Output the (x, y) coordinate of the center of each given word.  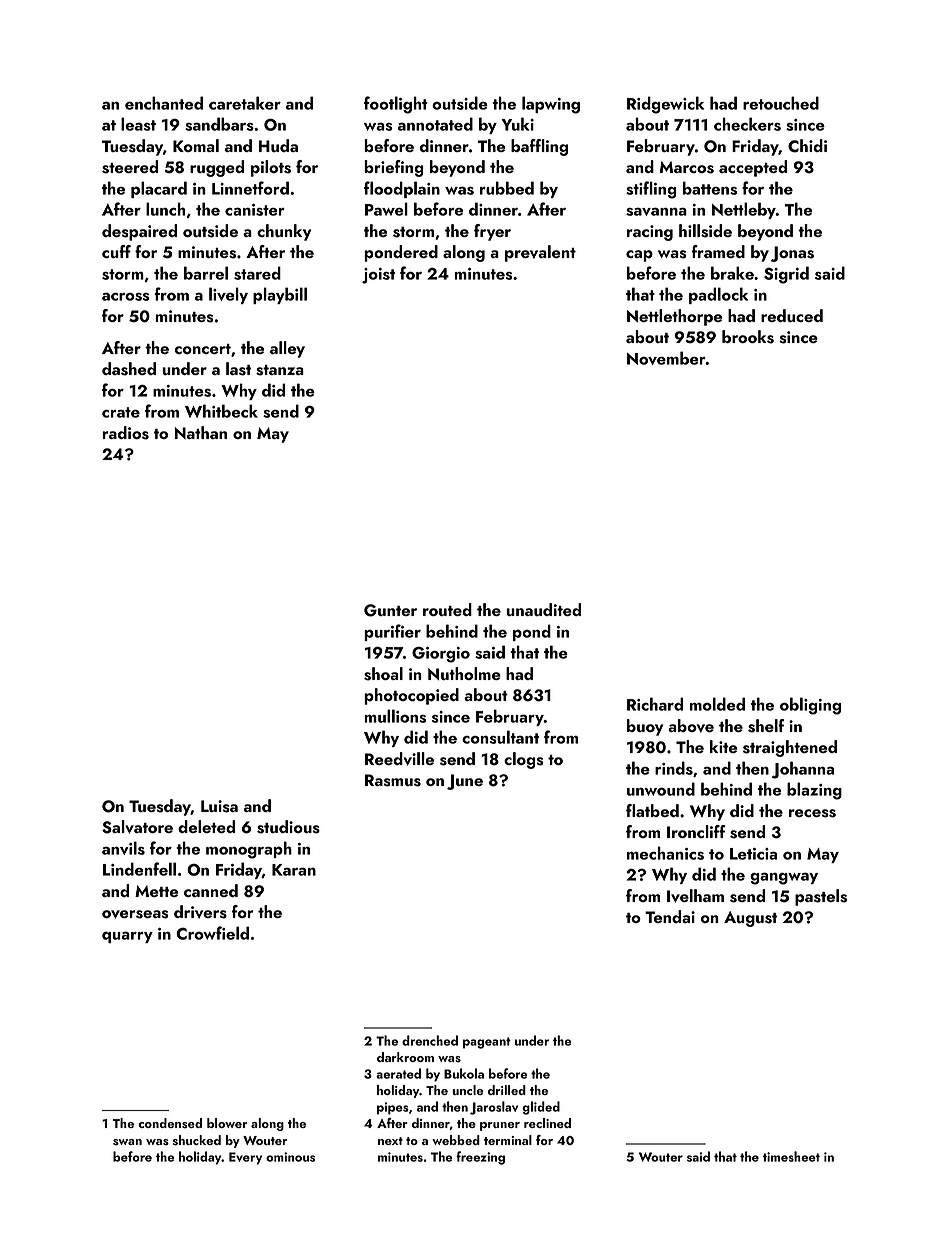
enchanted (164, 103)
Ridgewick (665, 105)
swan (127, 1142)
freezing (480, 1158)
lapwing (551, 105)
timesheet (791, 1156)
